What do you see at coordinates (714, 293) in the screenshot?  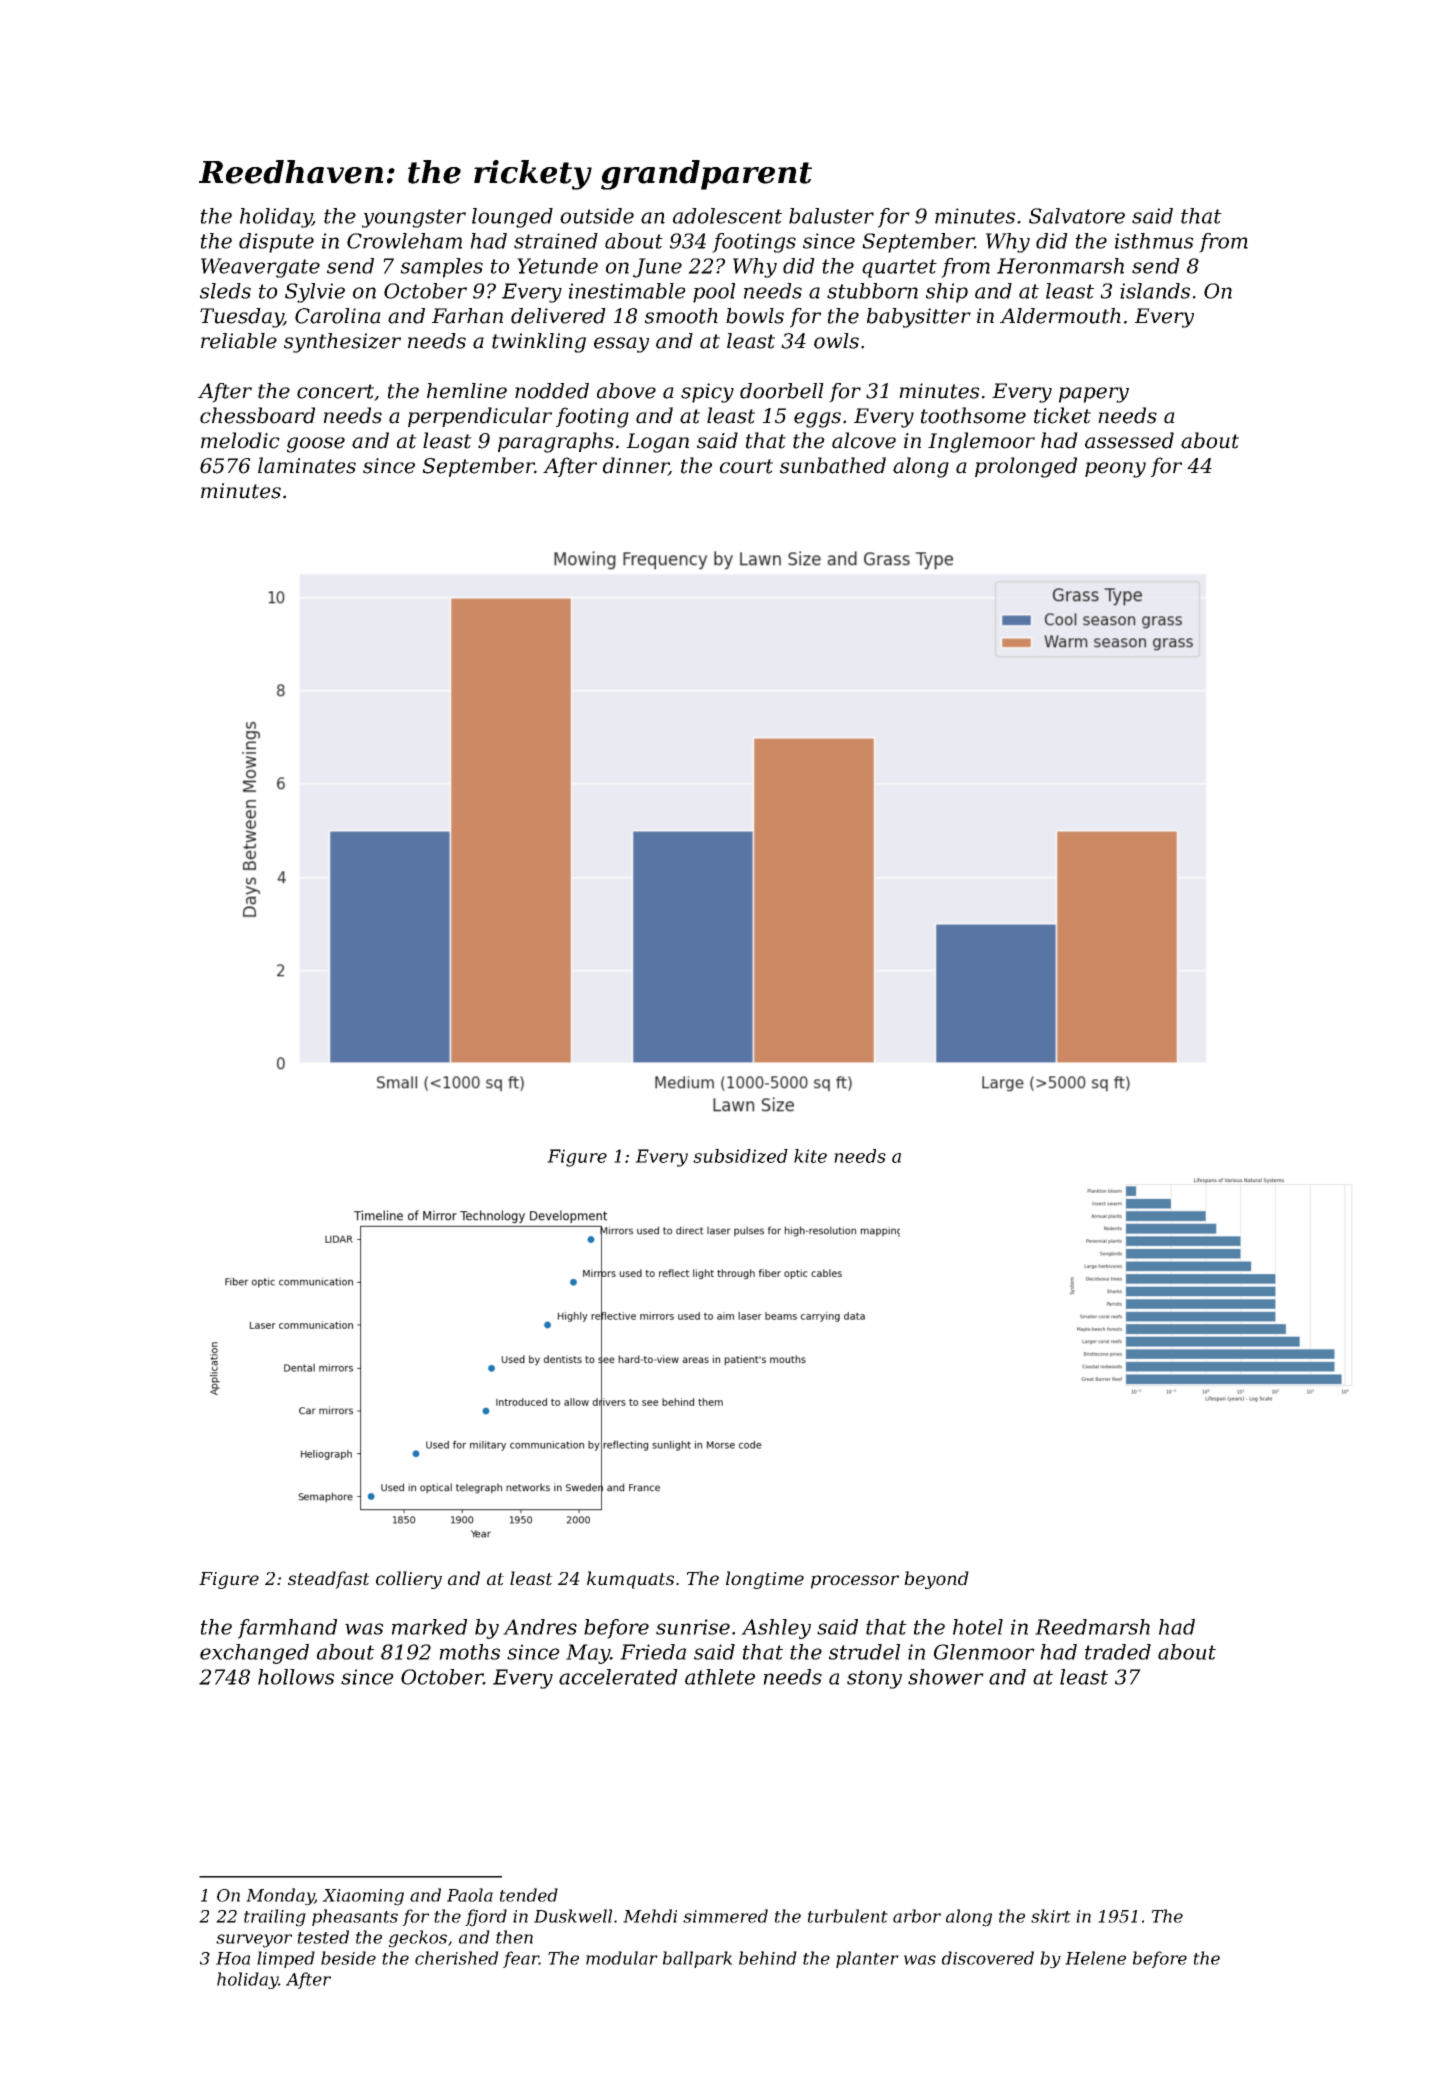 I see `pool` at bounding box center [714, 293].
